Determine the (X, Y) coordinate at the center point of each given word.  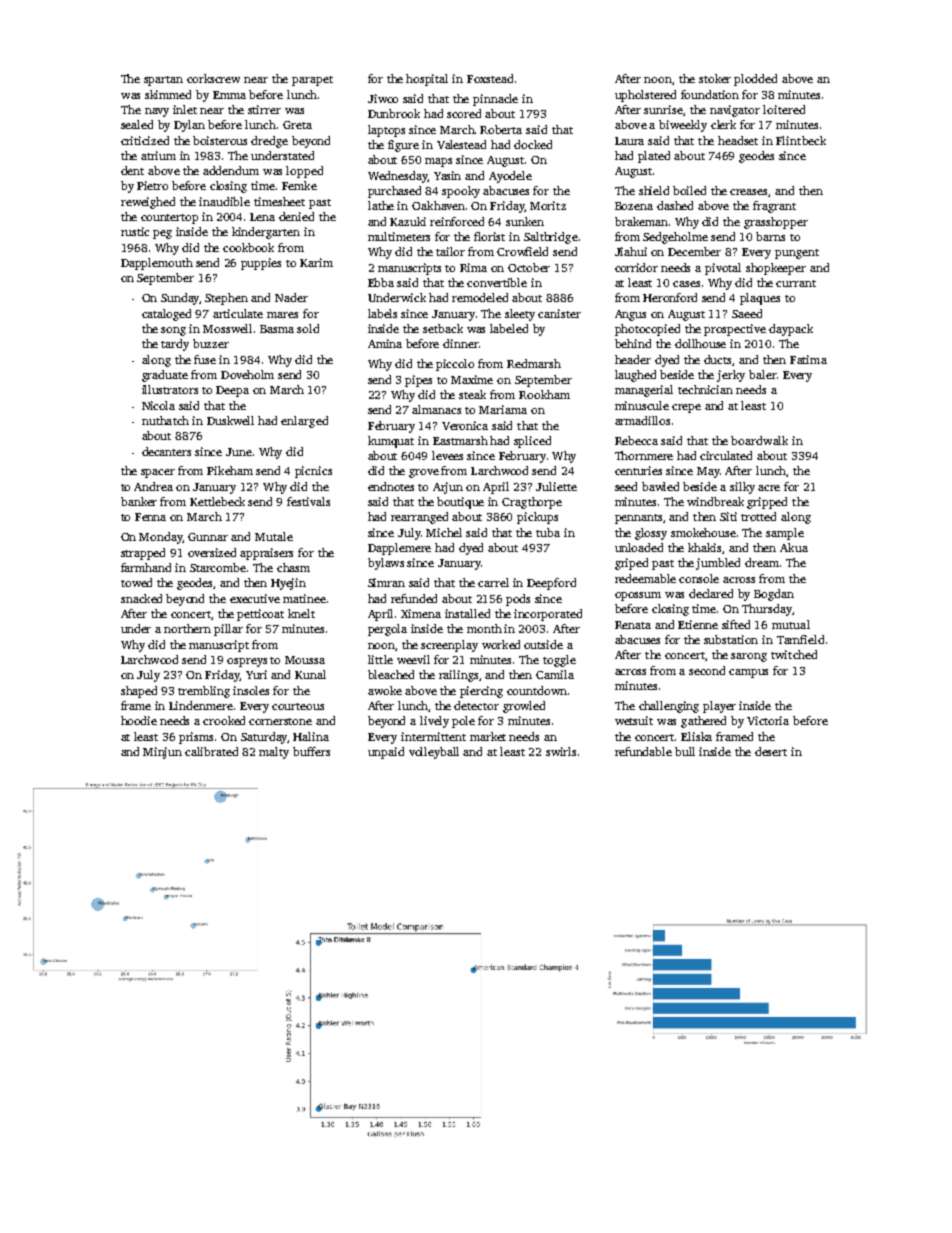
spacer (158, 473)
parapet (312, 81)
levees (447, 455)
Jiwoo (383, 98)
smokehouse (703, 532)
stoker (715, 78)
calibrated (211, 751)
